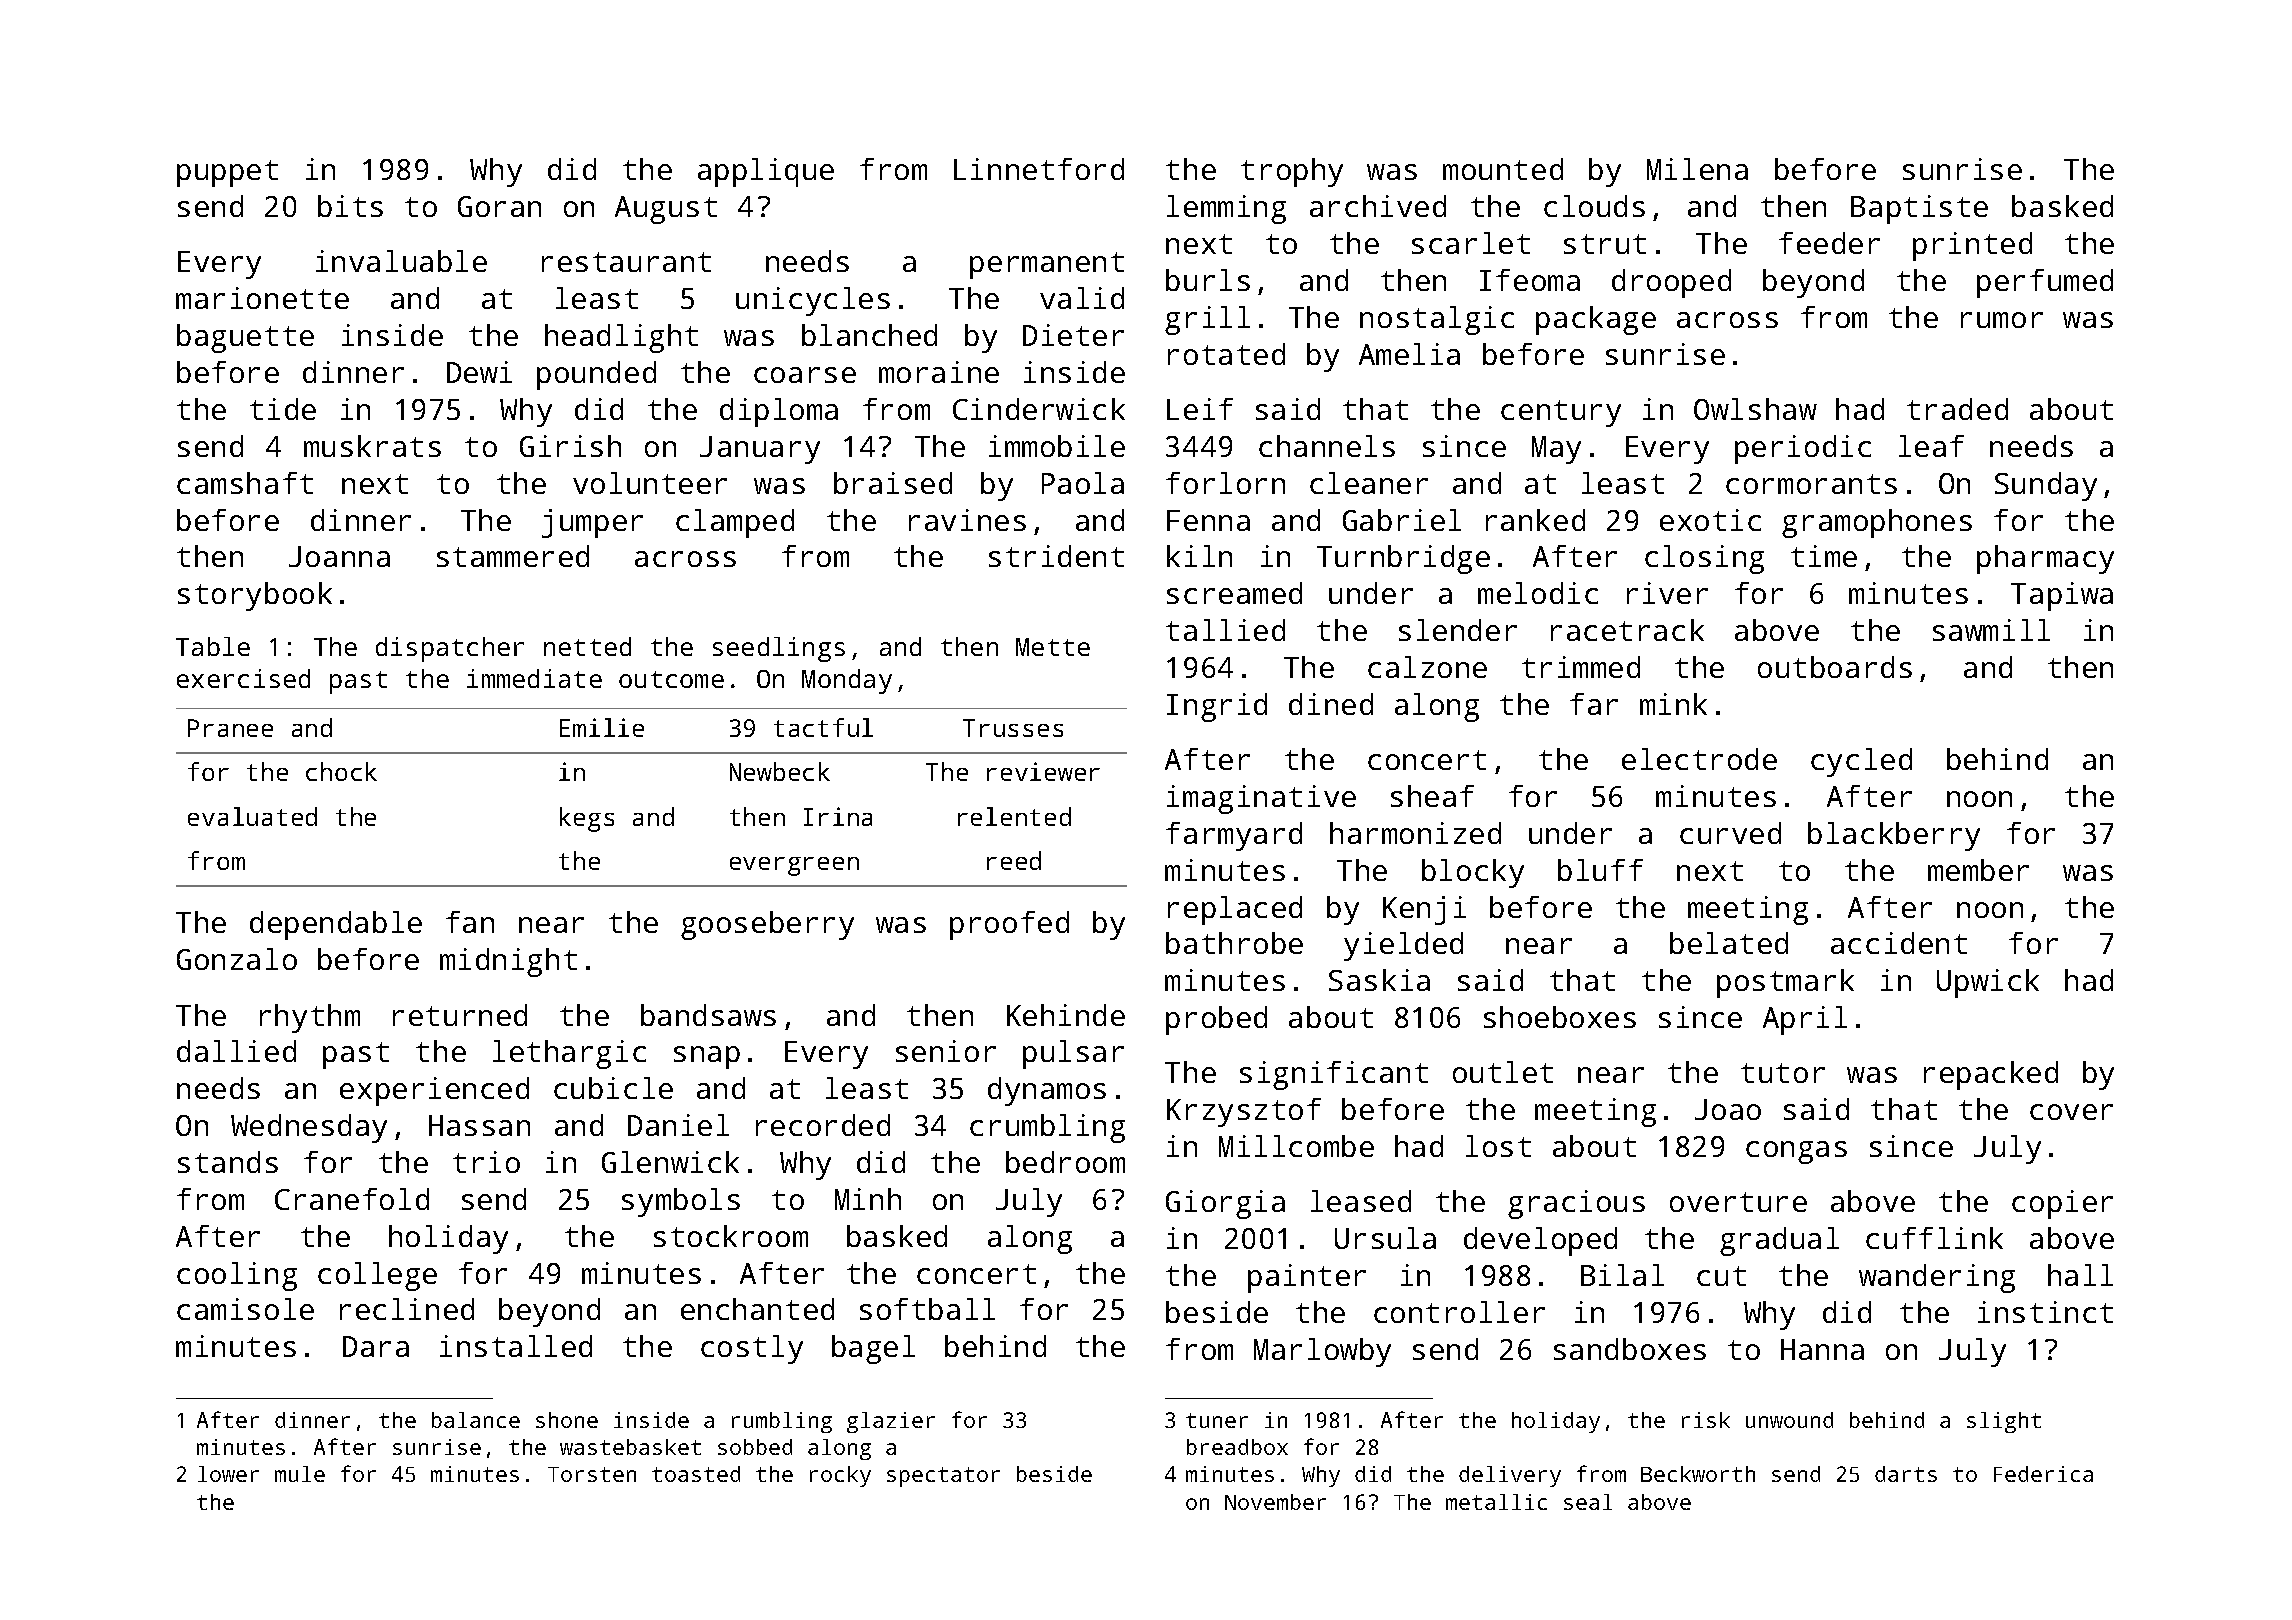  What do you see at coordinates (1292, 172) in the image?
I see `trophy` at bounding box center [1292, 172].
